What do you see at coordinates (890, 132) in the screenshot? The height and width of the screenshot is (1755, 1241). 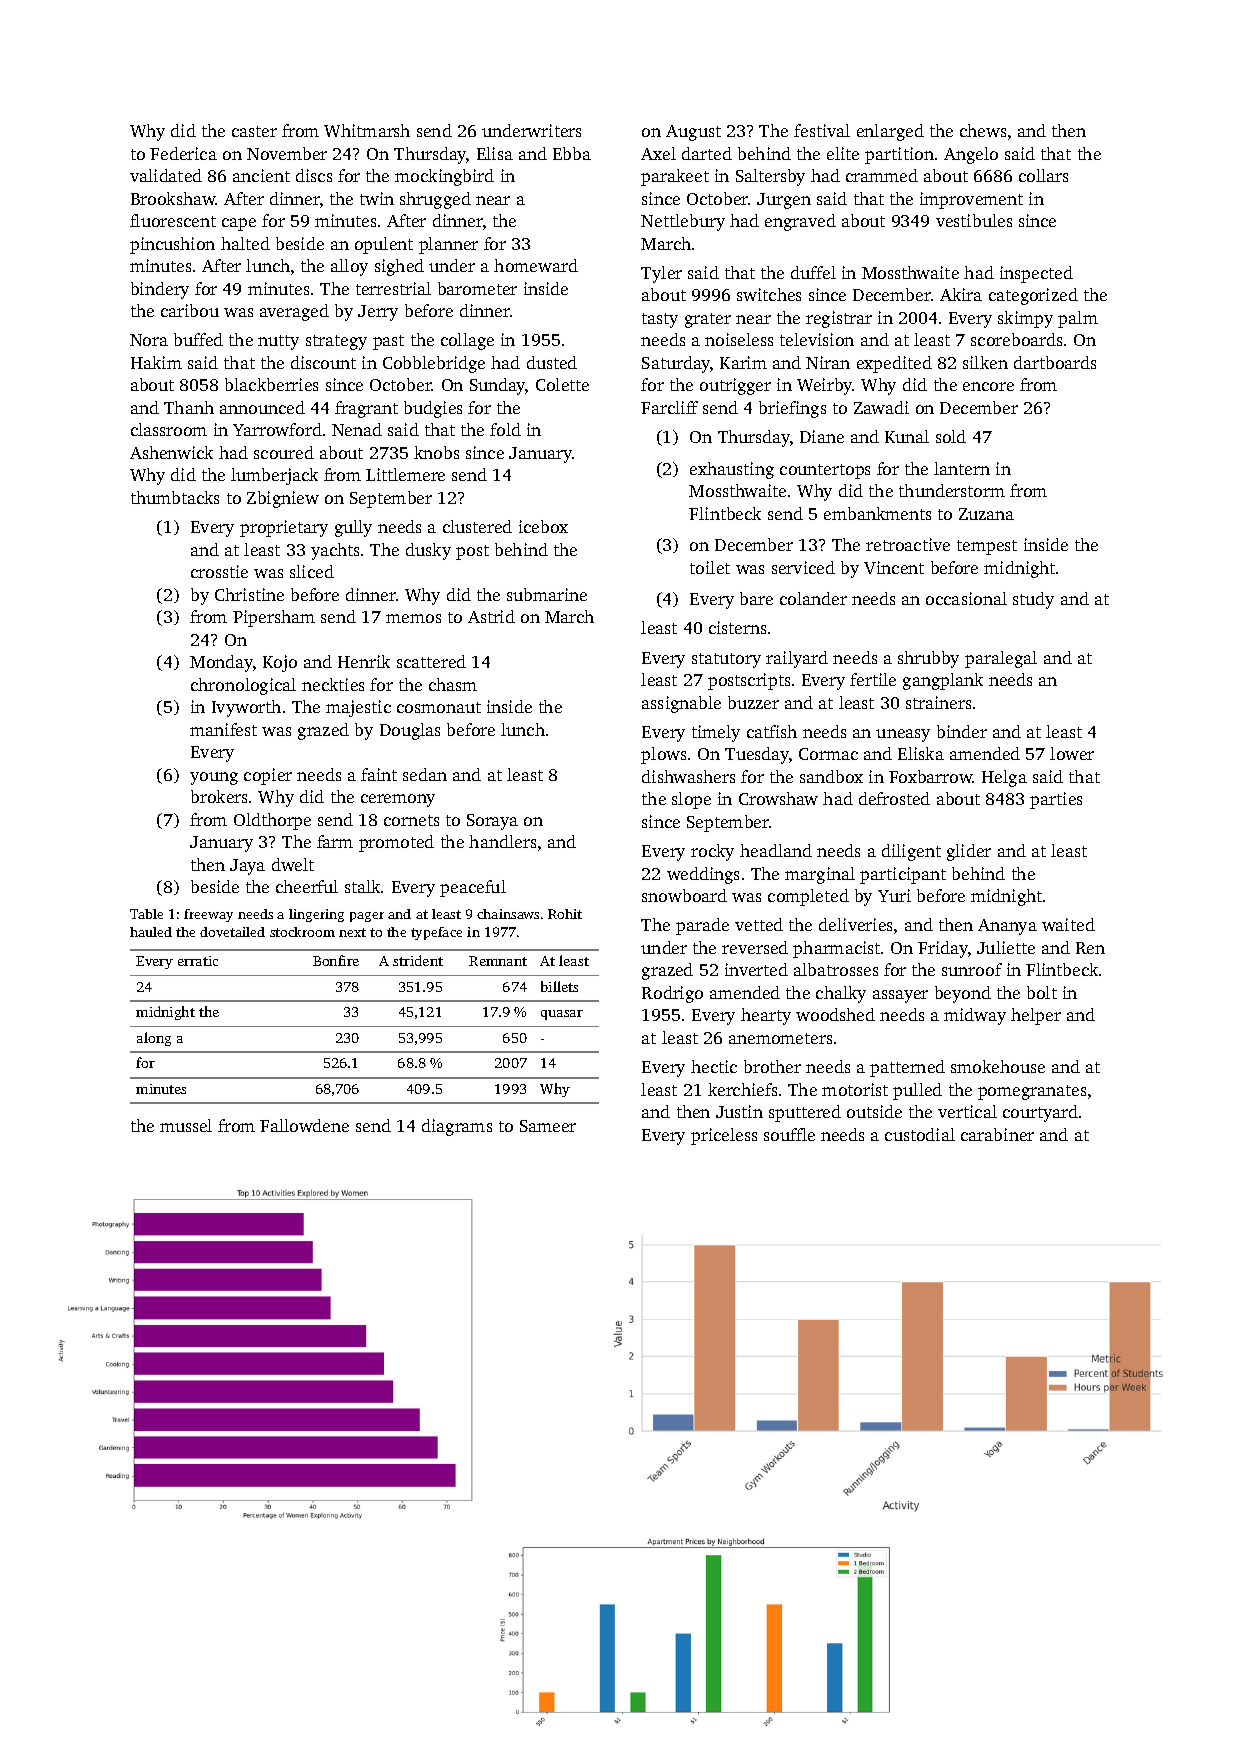 I see `enlarged` at bounding box center [890, 132].
